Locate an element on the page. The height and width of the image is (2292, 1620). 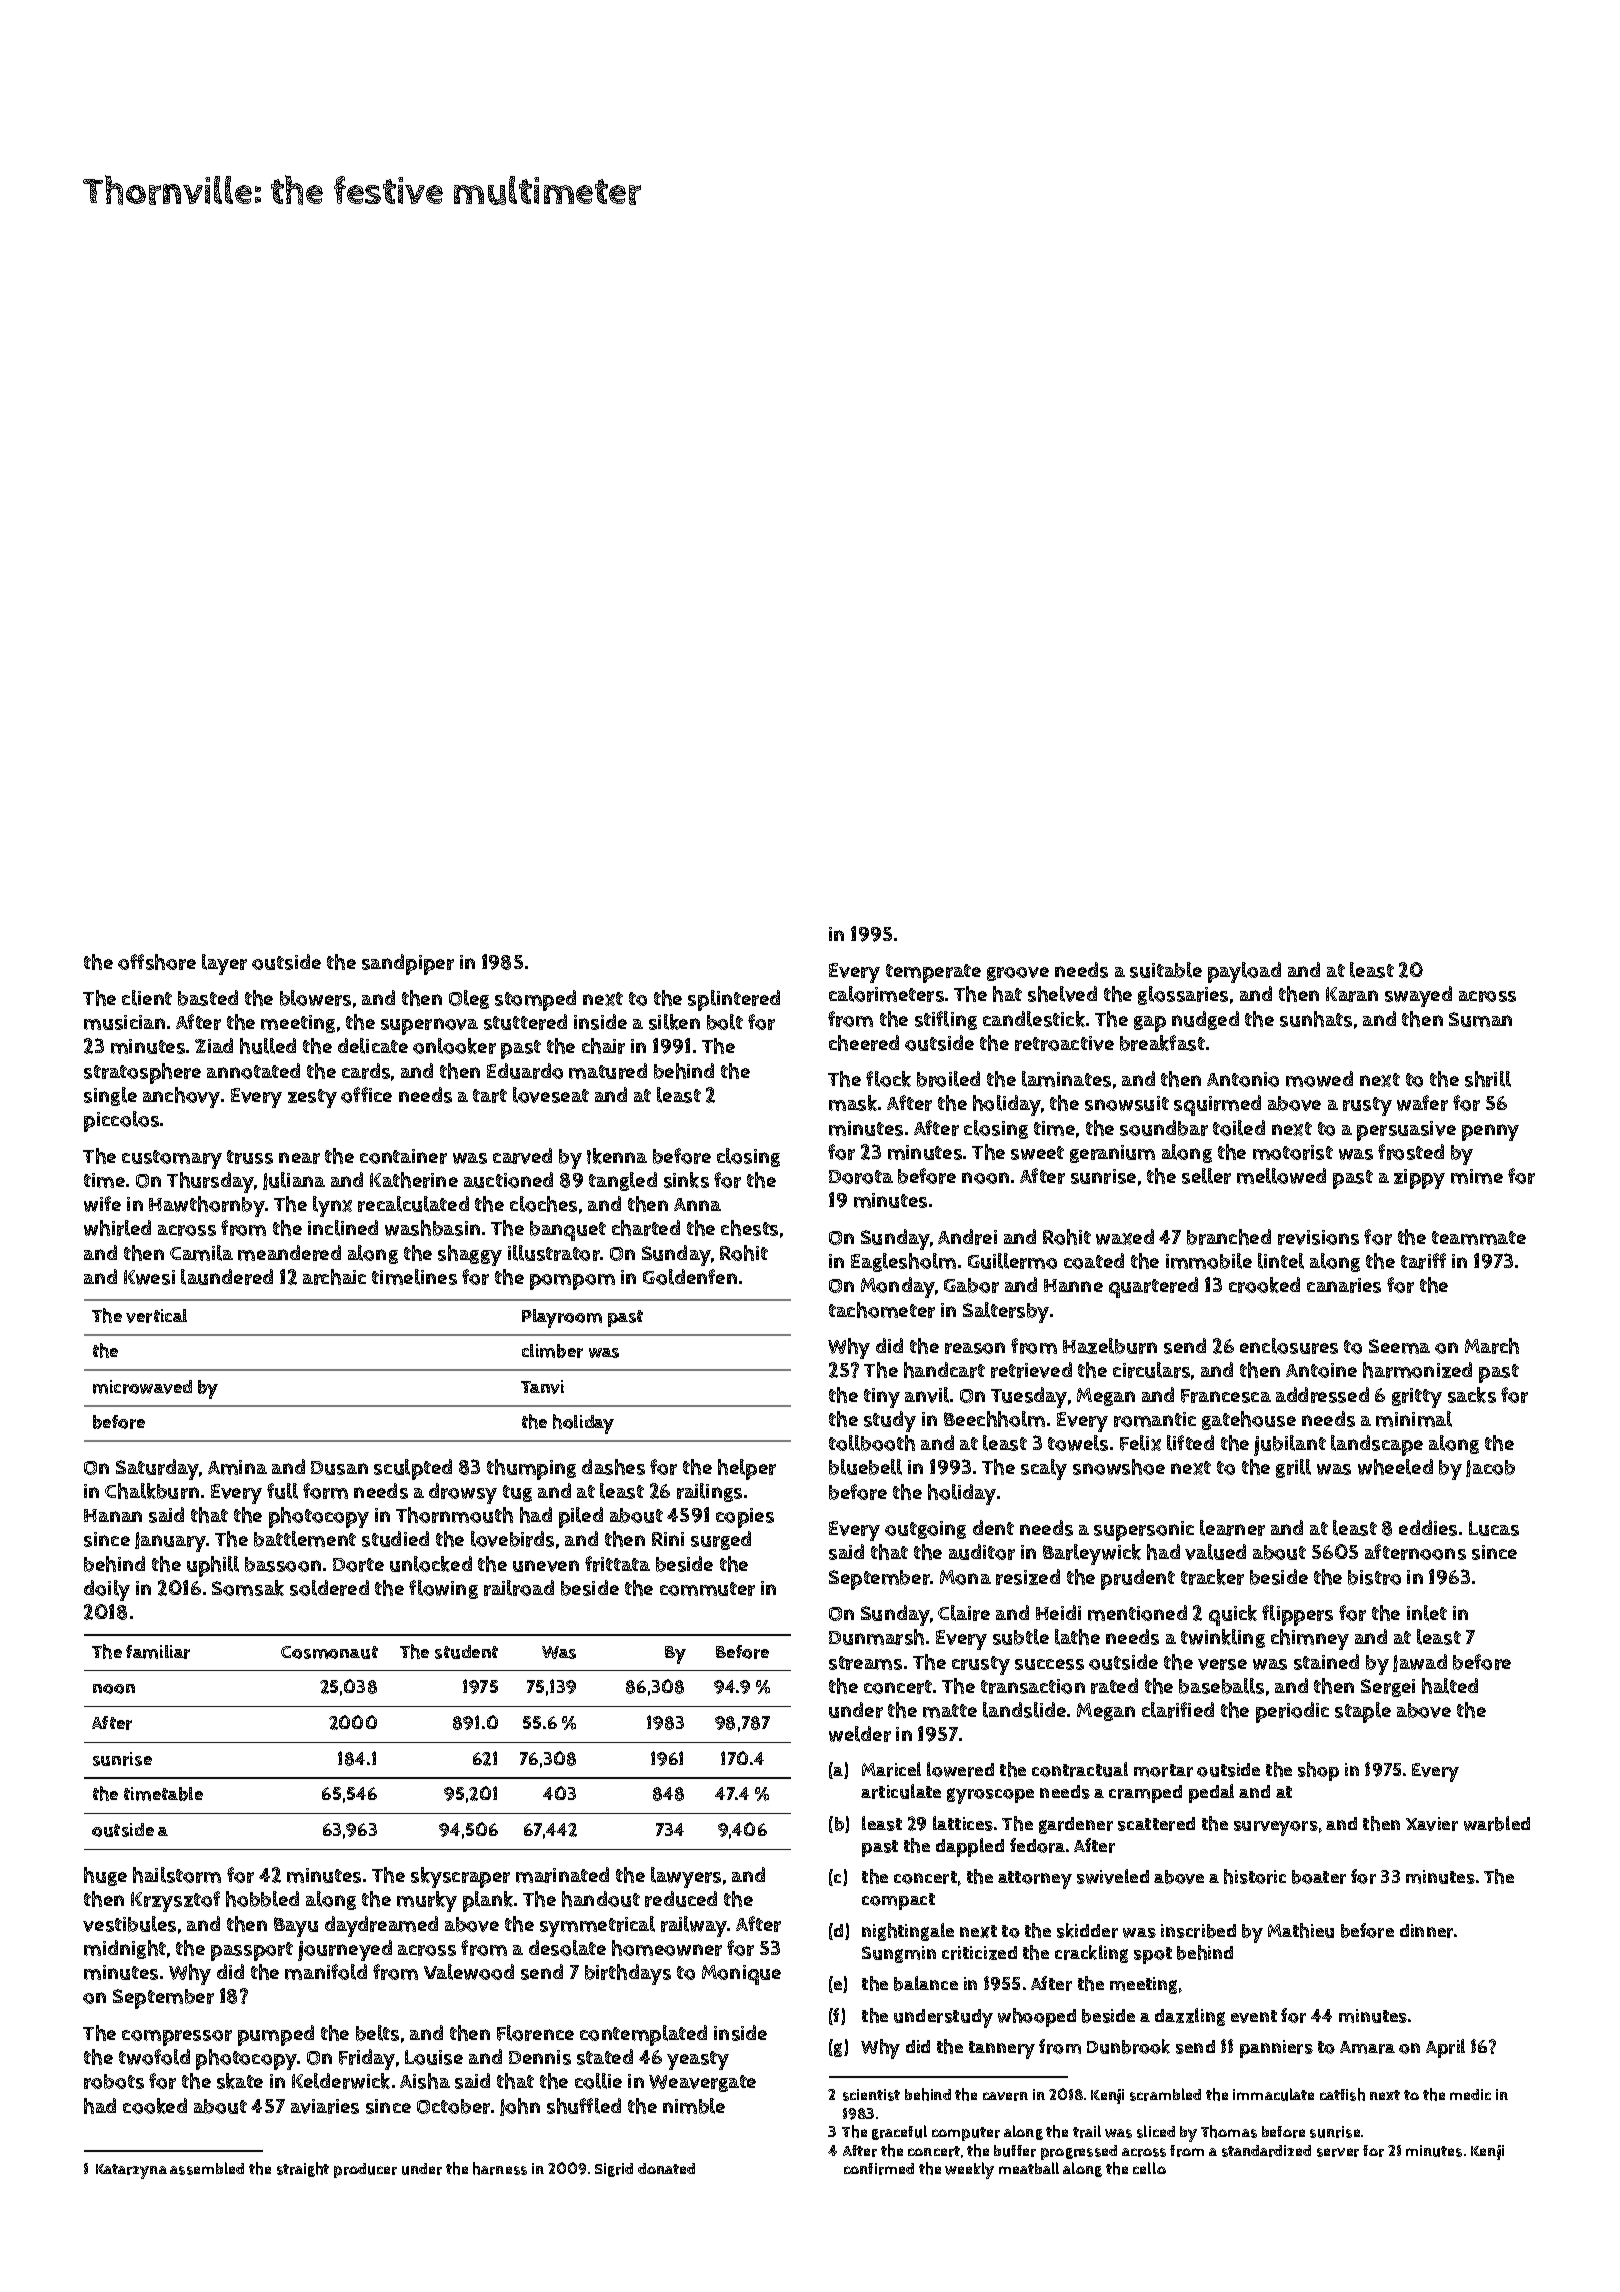
Hanan is located at coordinates (113, 1515).
